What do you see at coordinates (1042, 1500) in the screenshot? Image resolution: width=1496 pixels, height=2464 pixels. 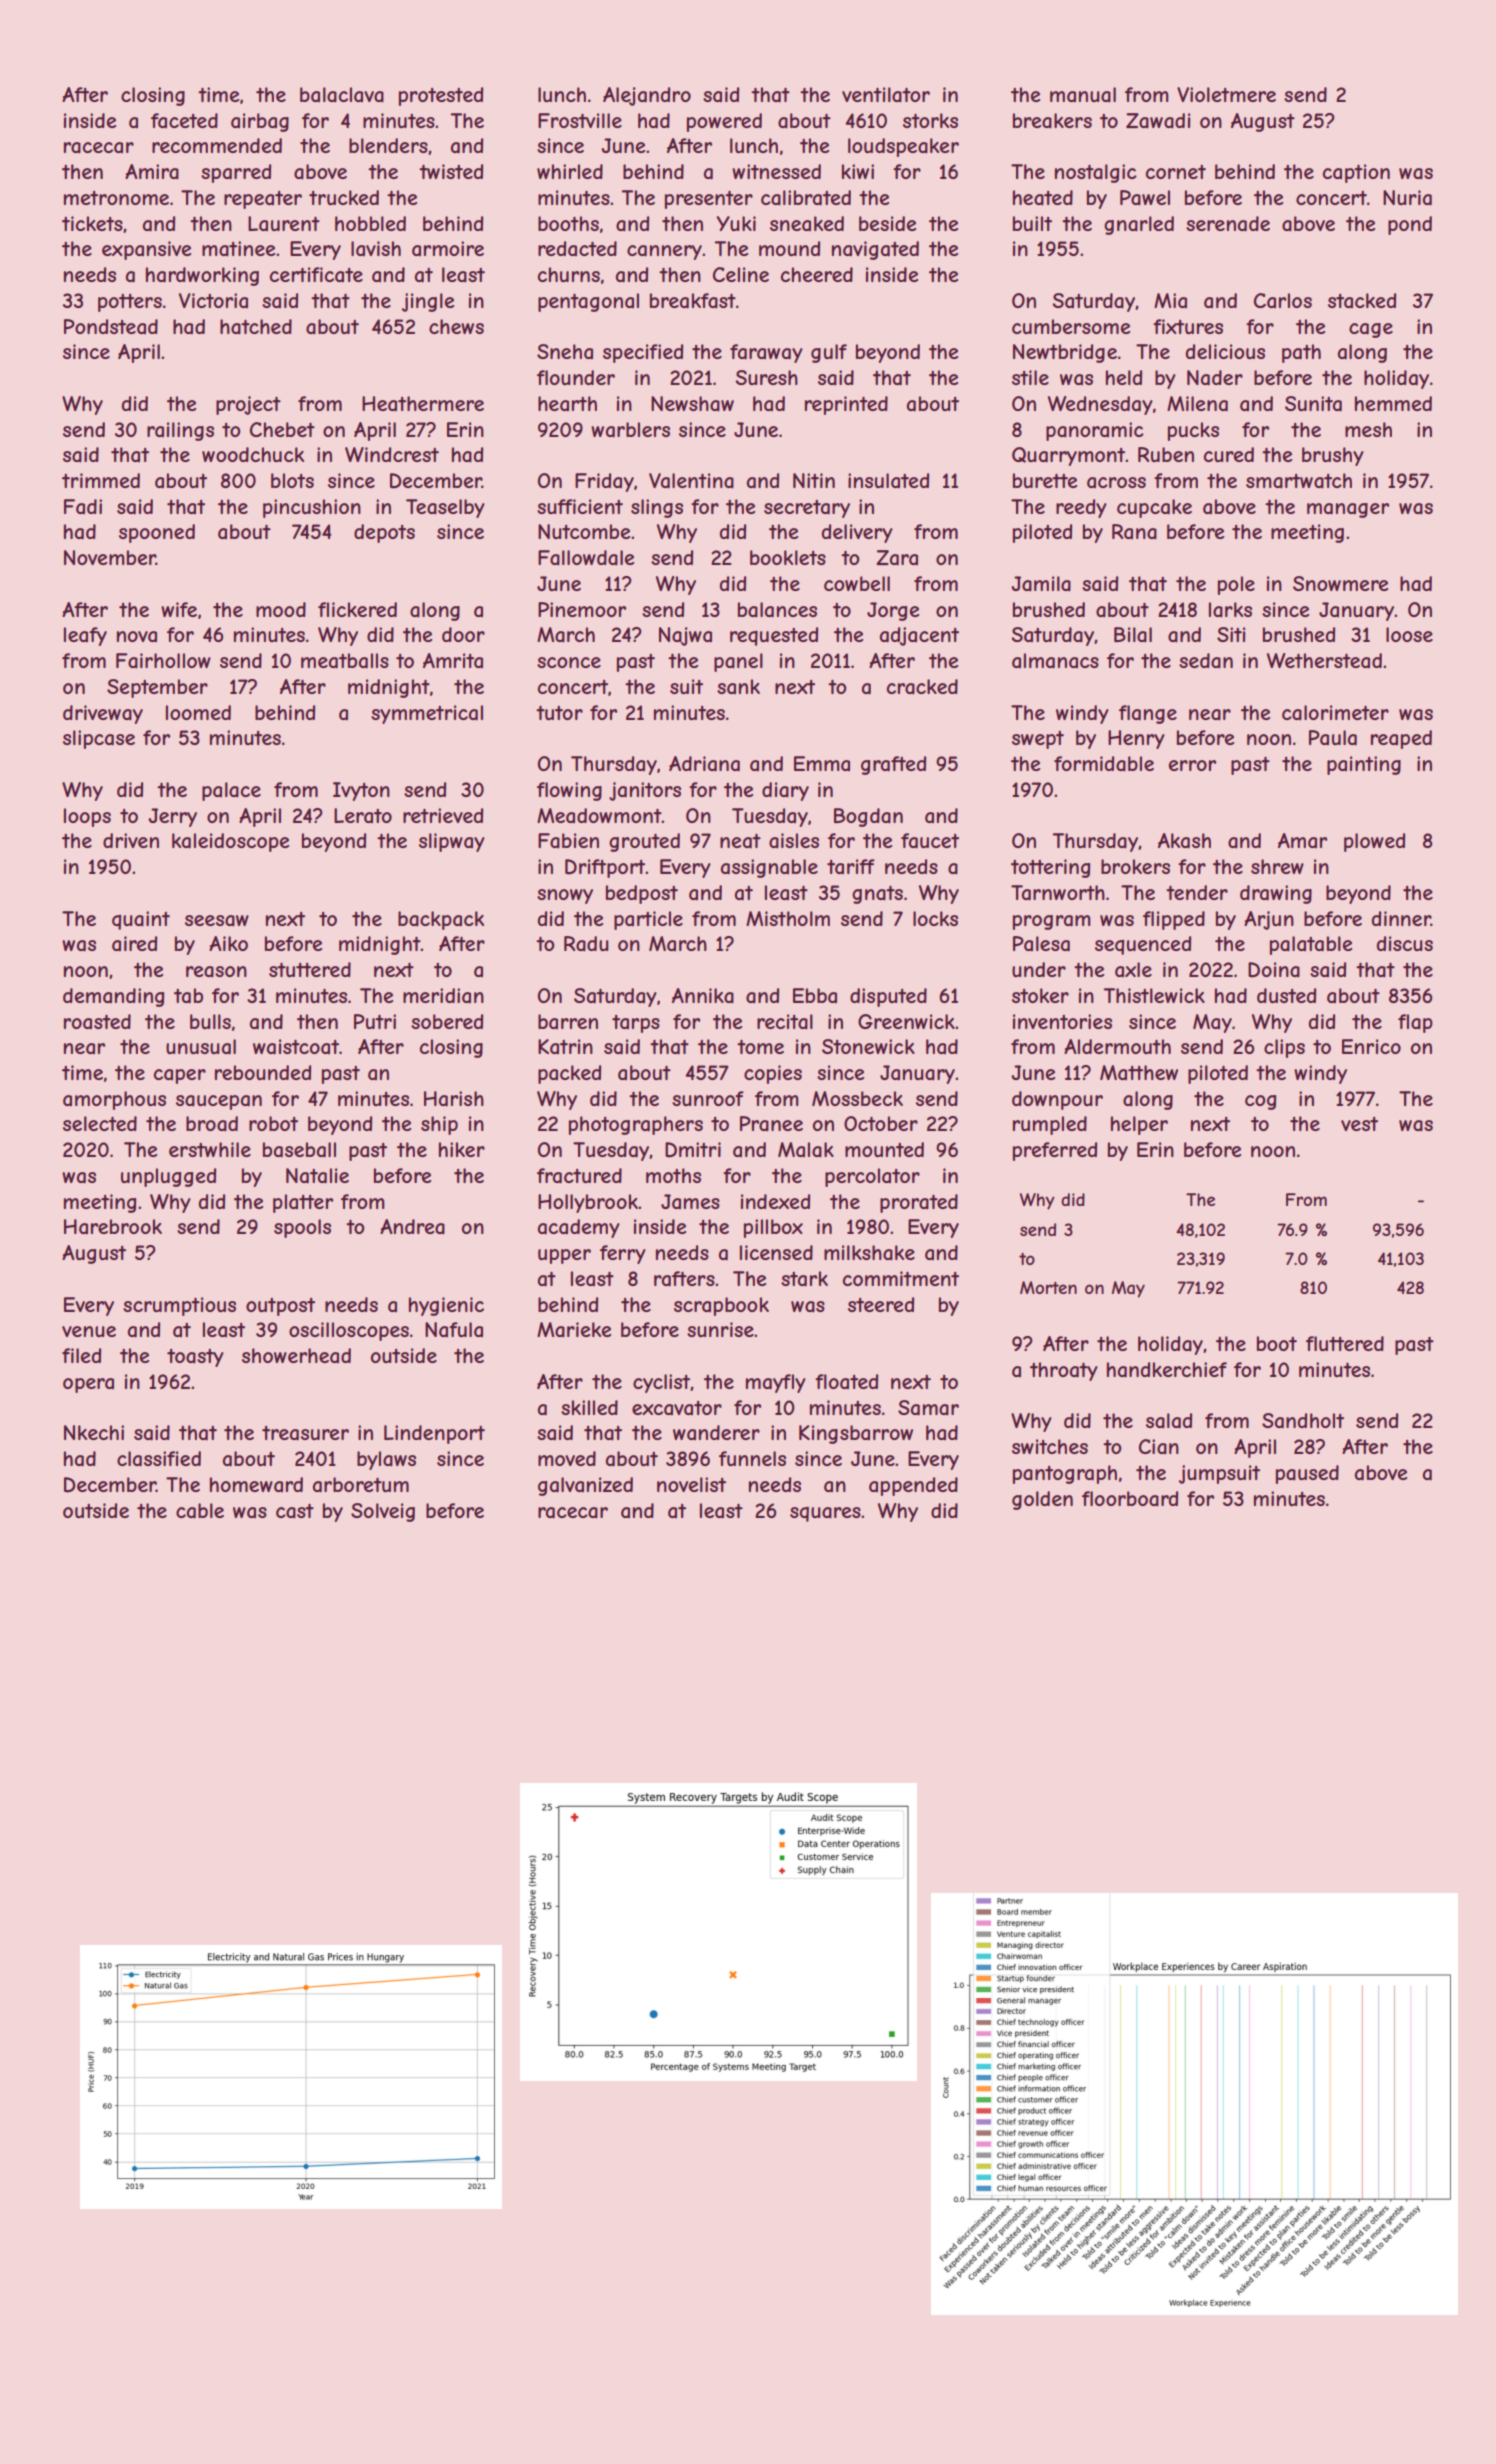 I see `golden` at bounding box center [1042, 1500].
